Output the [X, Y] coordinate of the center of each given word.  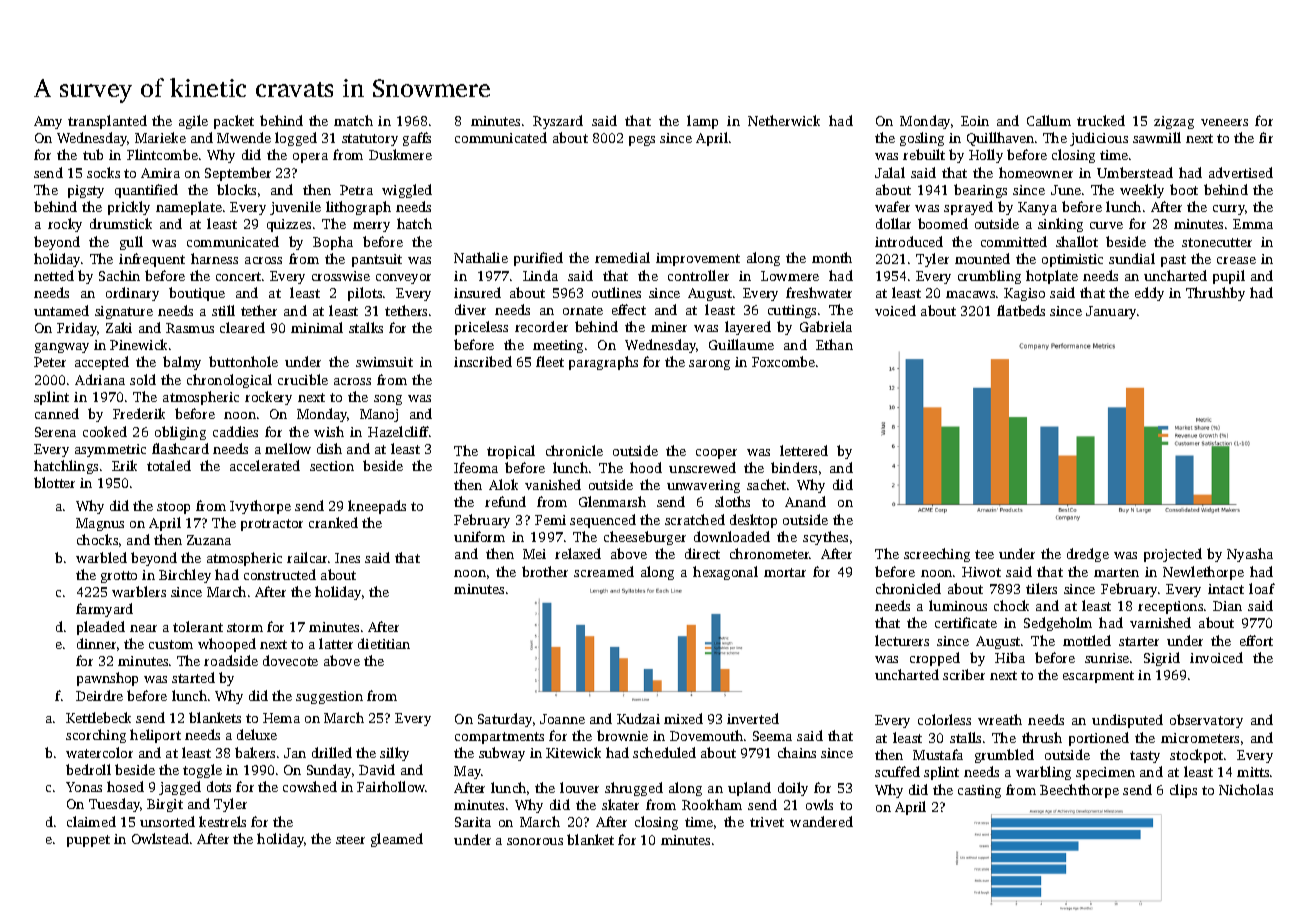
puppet [88, 841]
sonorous [535, 841]
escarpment [1098, 677]
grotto [119, 577]
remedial [622, 257]
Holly [986, 156]
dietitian [384, 643]
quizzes [289, 225]
